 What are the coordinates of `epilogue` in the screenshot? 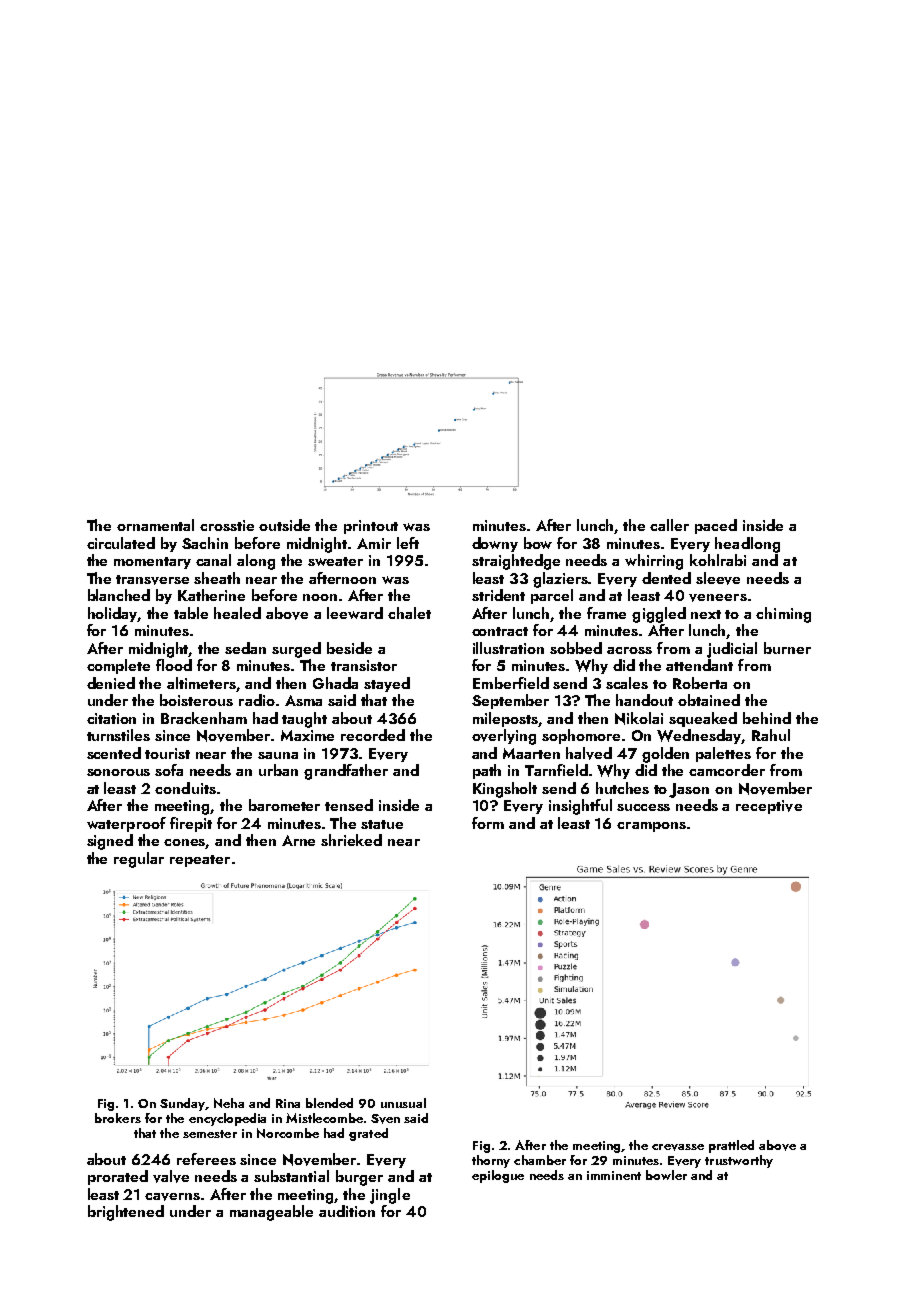 It's located at (498, 1176).
